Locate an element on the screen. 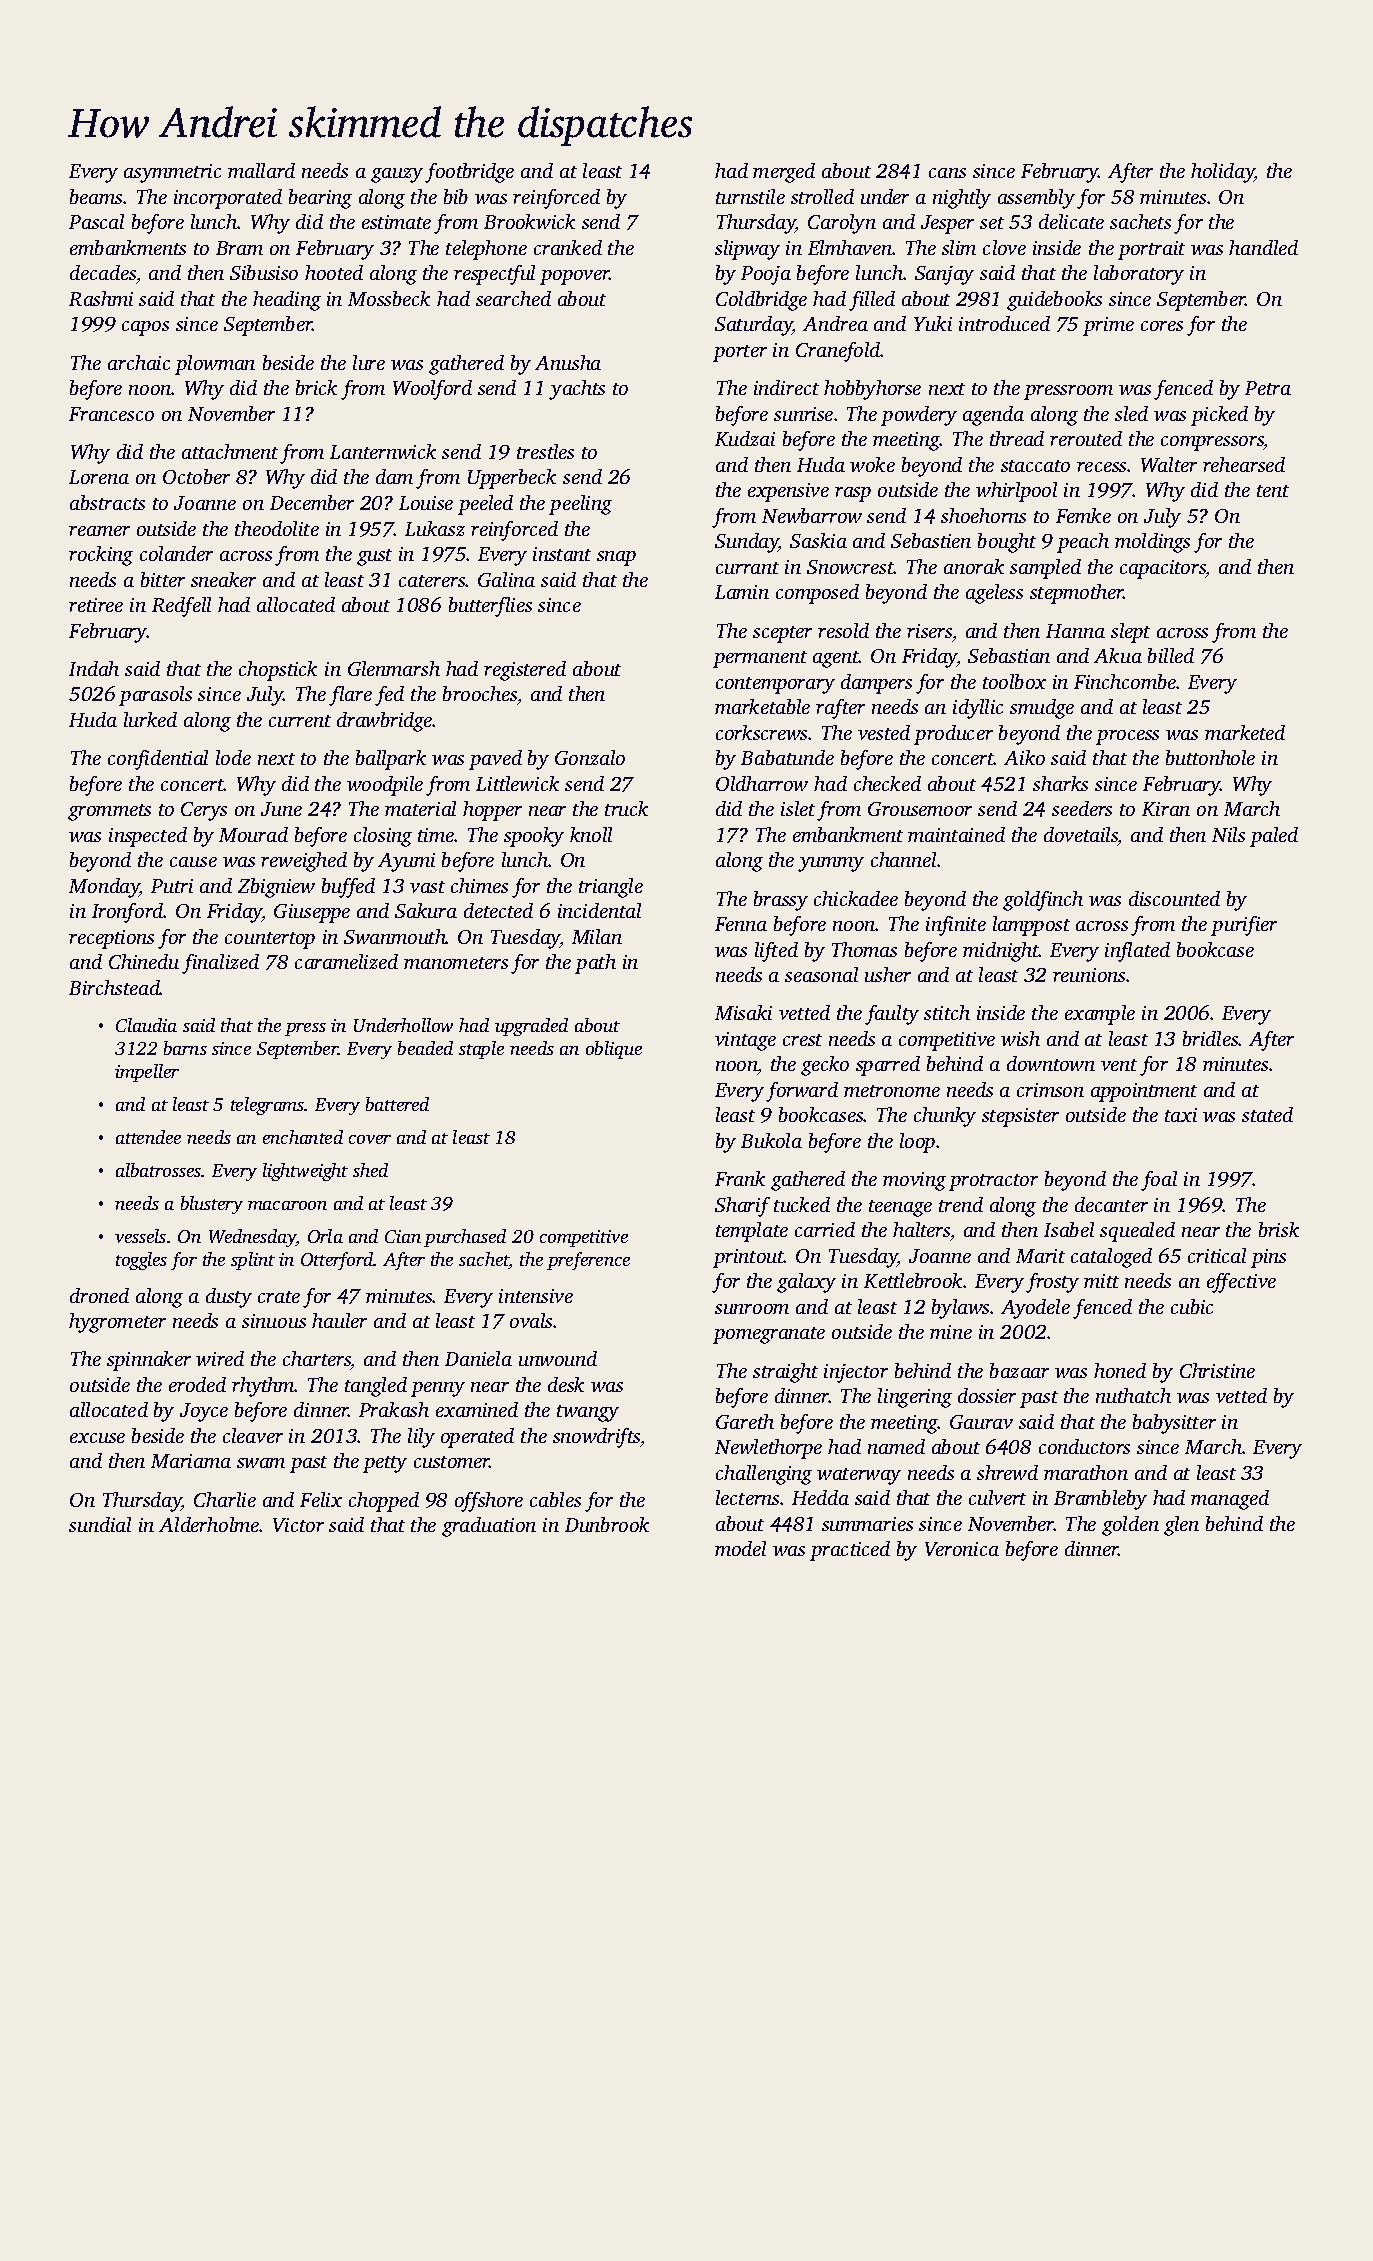  billed is located at coordinates (1171, 655).
